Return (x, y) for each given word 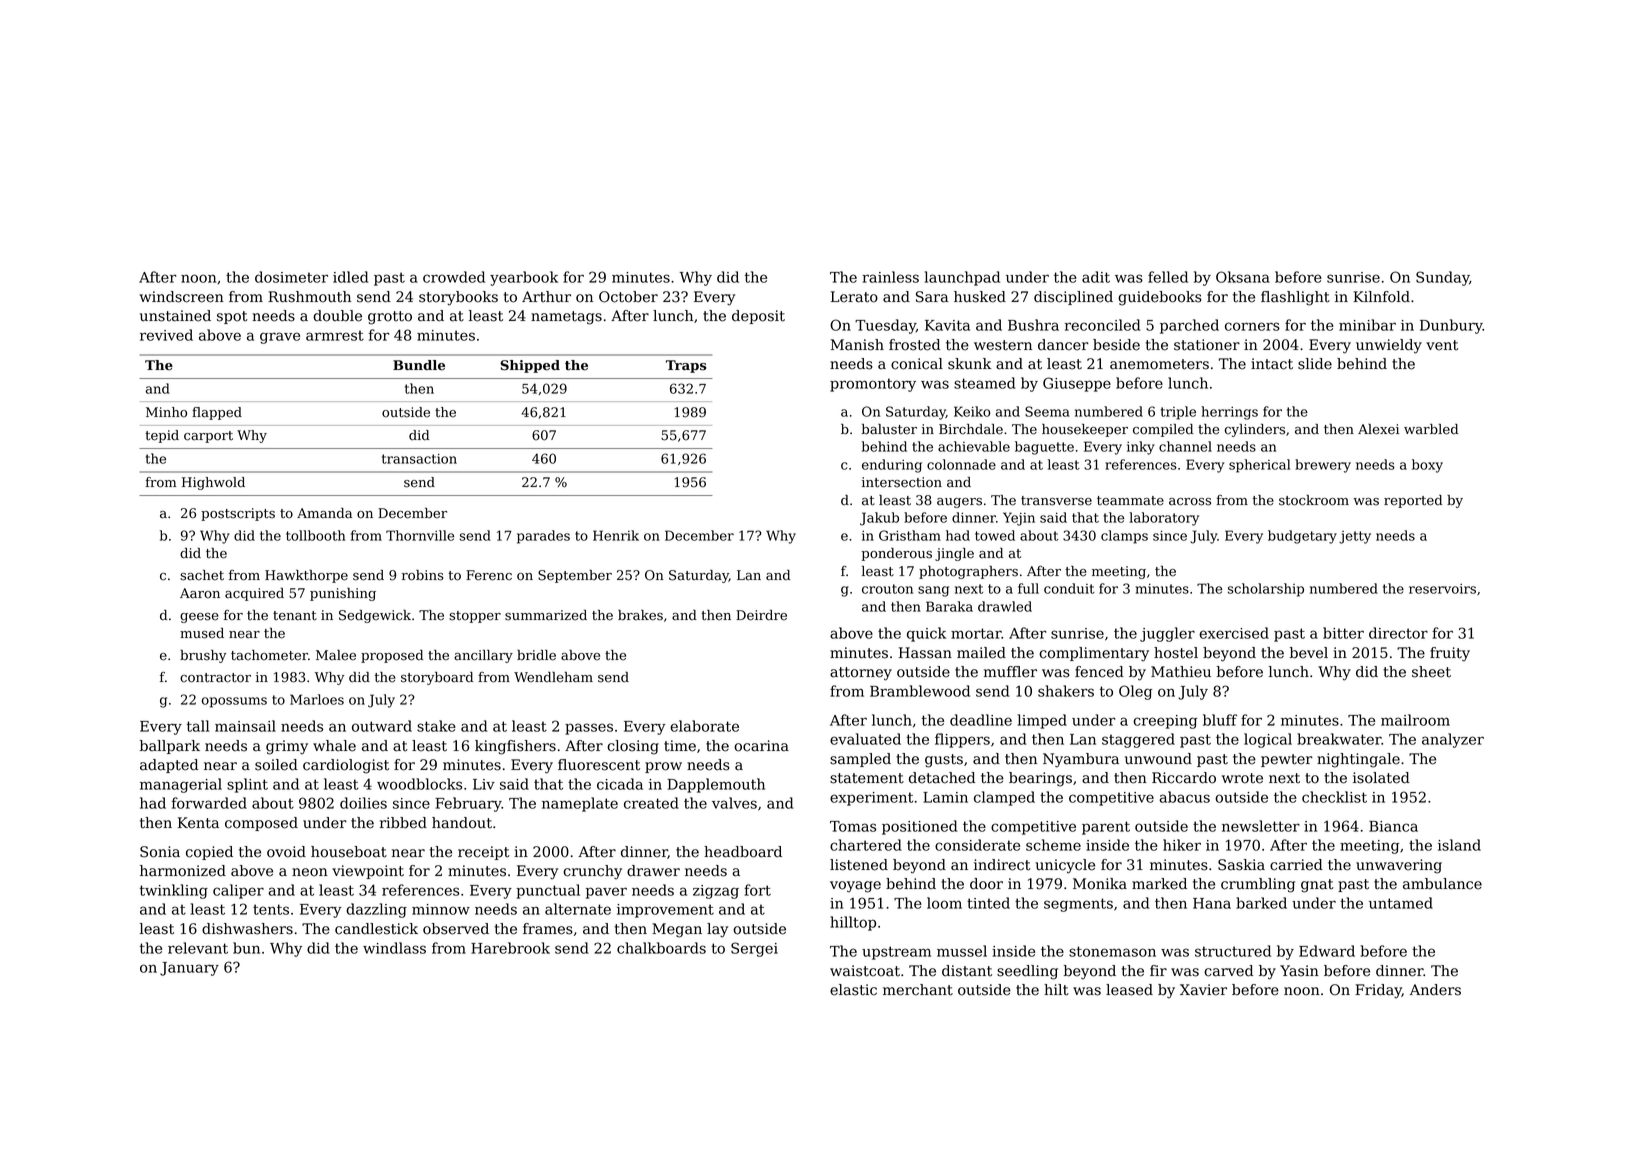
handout (462, 823)
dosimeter (291, 277)
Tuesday (885, 326)
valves (734, 803)
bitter (1343, 633)
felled (1168, 277)
